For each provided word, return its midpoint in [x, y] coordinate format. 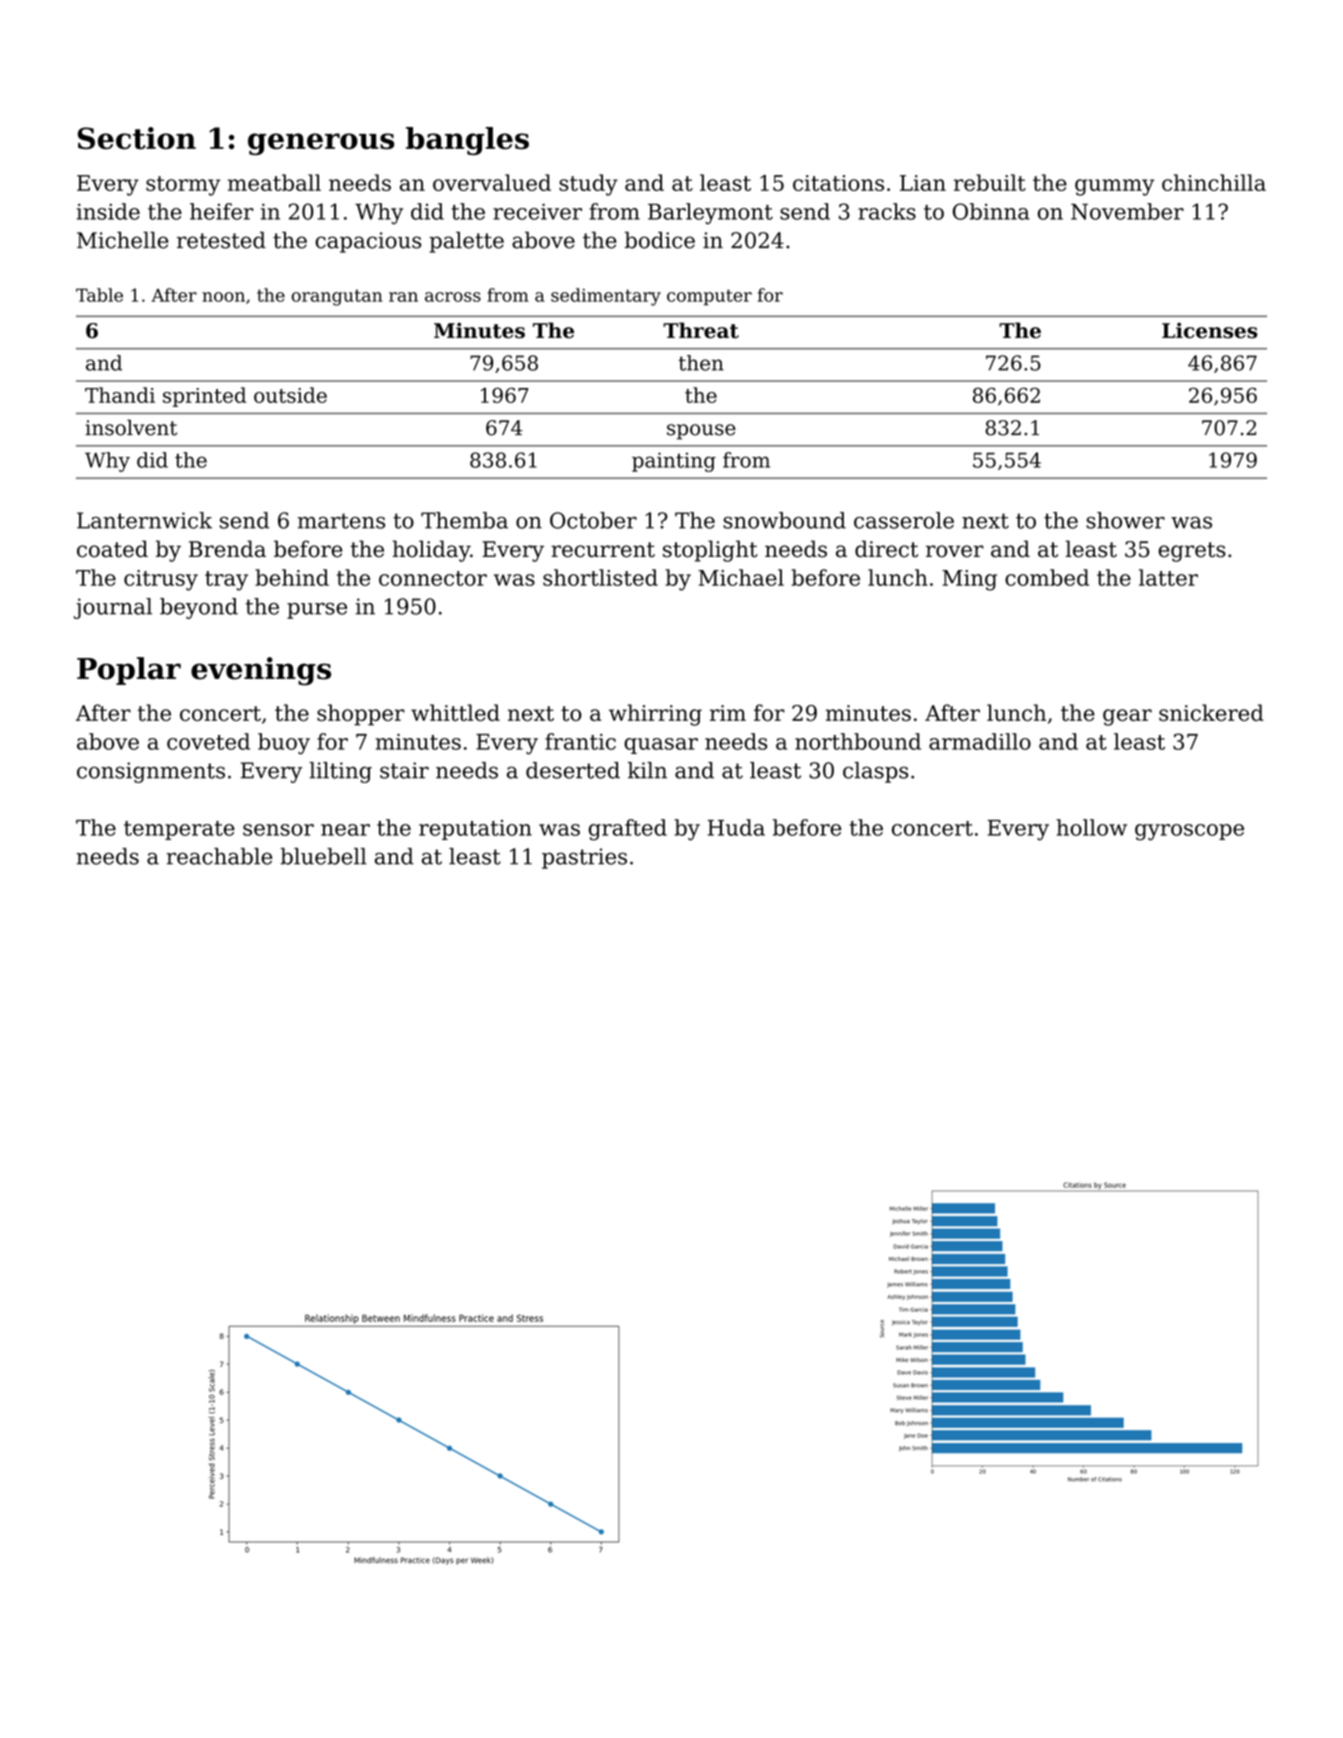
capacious [368, 242]
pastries [584, 858]
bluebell [323, 856]
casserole [904, 520]
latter [1168, 577]
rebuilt [990, 182]
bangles [467, 141]
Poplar [129, 671]
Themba [464, 520]
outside [290, 395]
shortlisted [600, 577]
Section [137, 138]
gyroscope [1189, 832]
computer [709, 297]
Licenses [1209, 330]
